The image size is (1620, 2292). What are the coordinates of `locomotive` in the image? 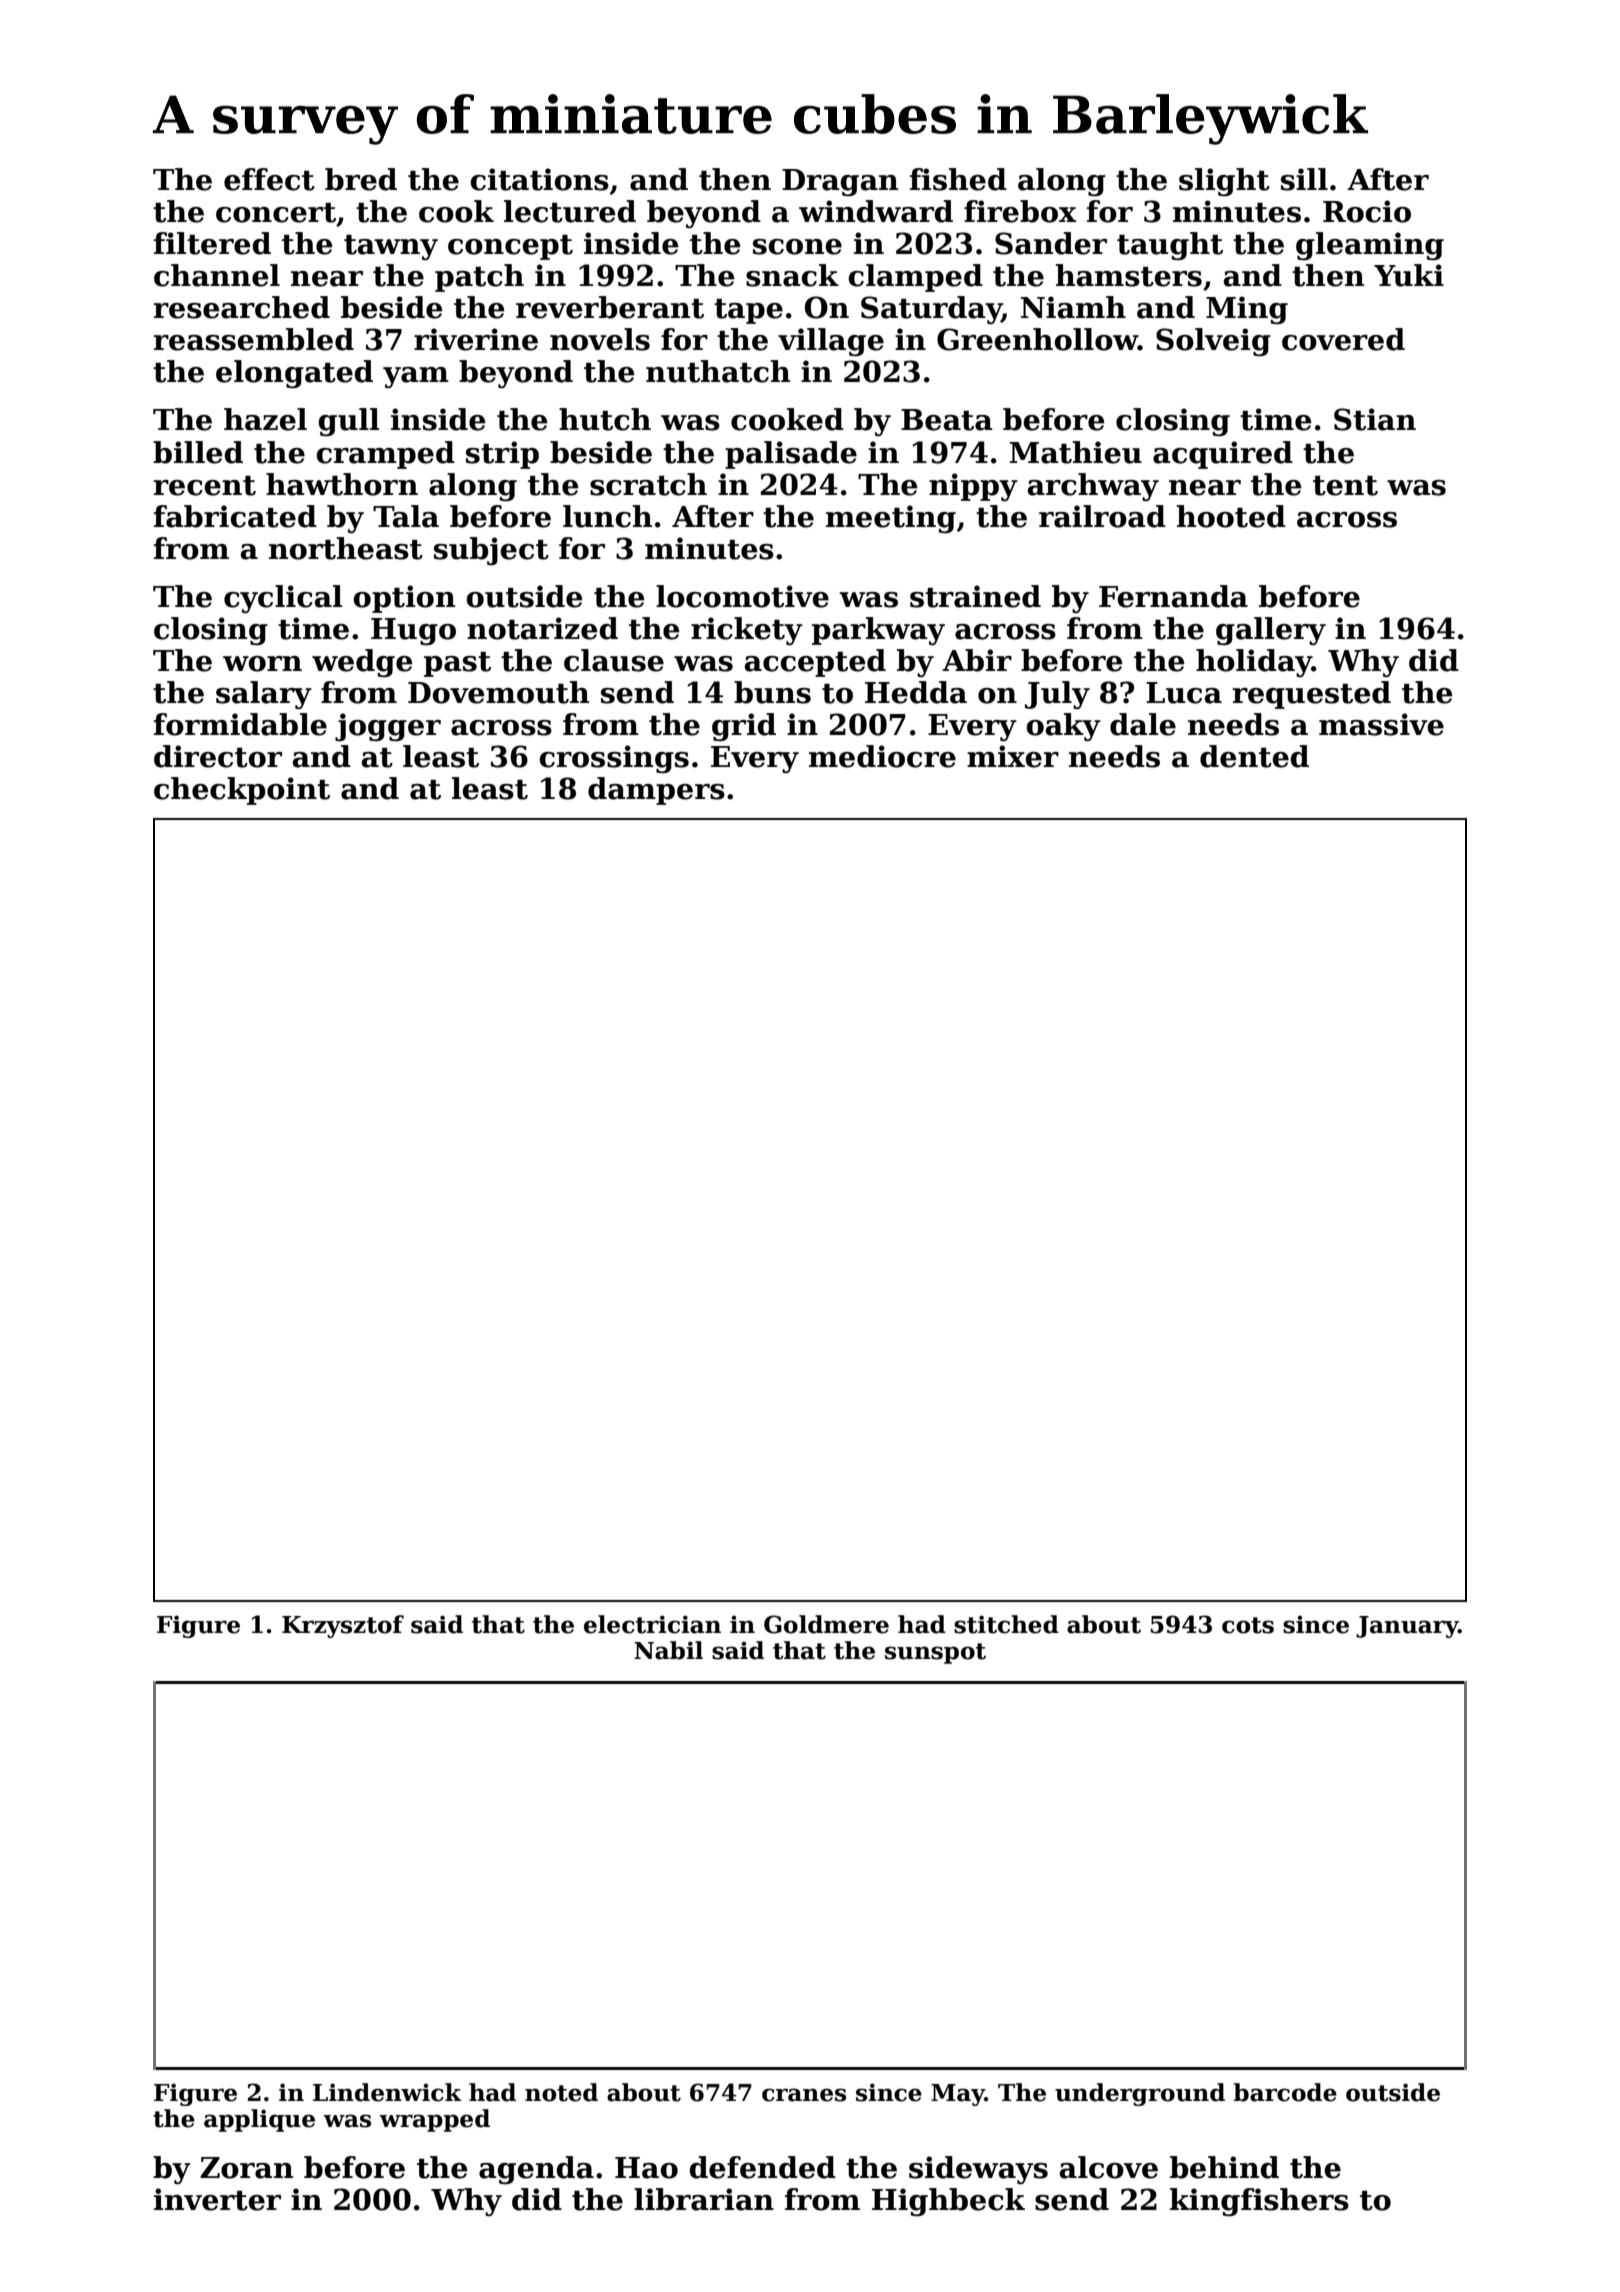 It's located at (742, 596).
